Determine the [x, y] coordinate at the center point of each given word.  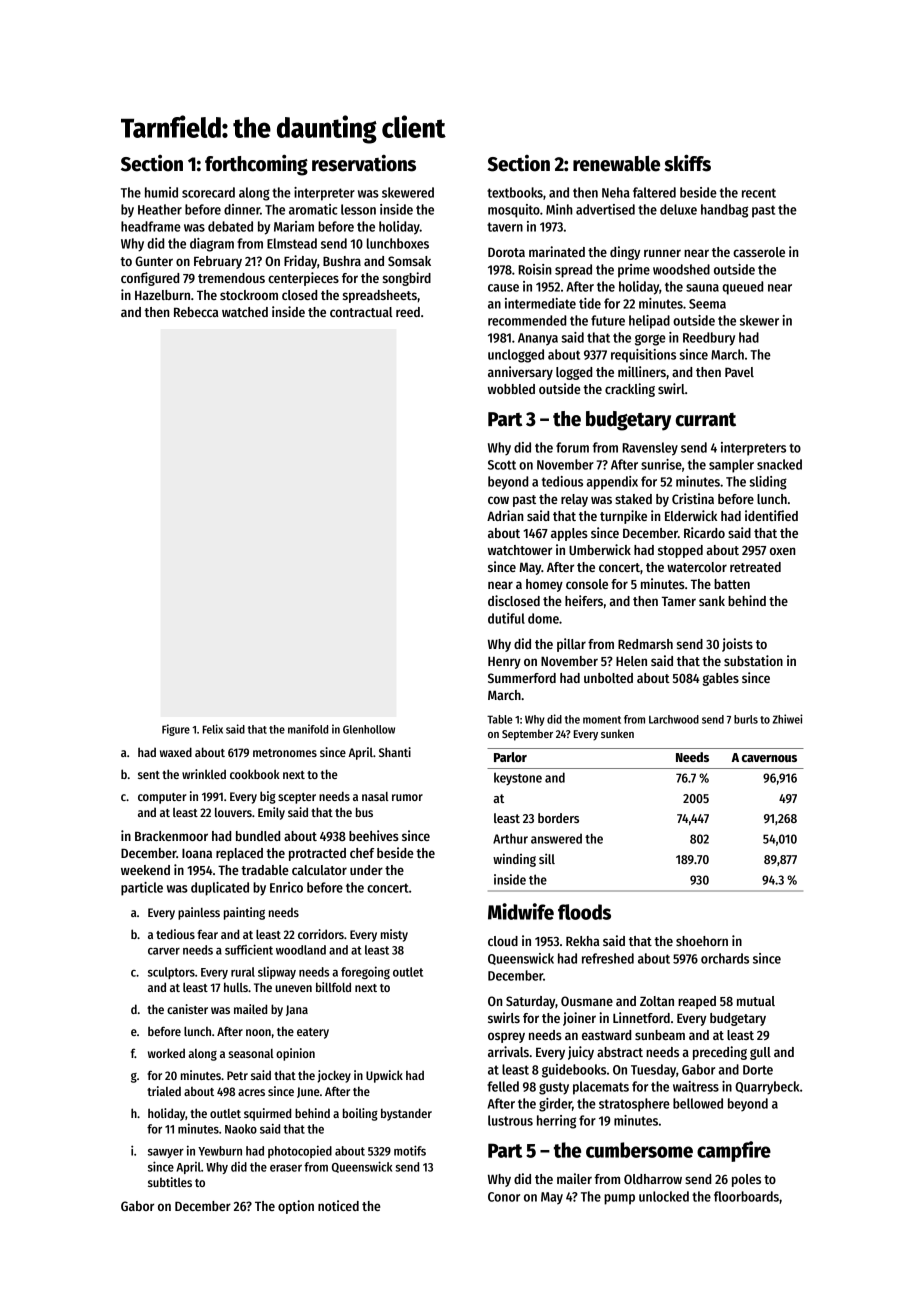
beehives [374, 835]
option [296, 1207]
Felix [213, 729]
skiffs [687, 163]
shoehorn [702, 941]
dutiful [506, 618]
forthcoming [256, 165]
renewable [616, 164]
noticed [338, 1205]
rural [243, 972]
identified [771, 515]
